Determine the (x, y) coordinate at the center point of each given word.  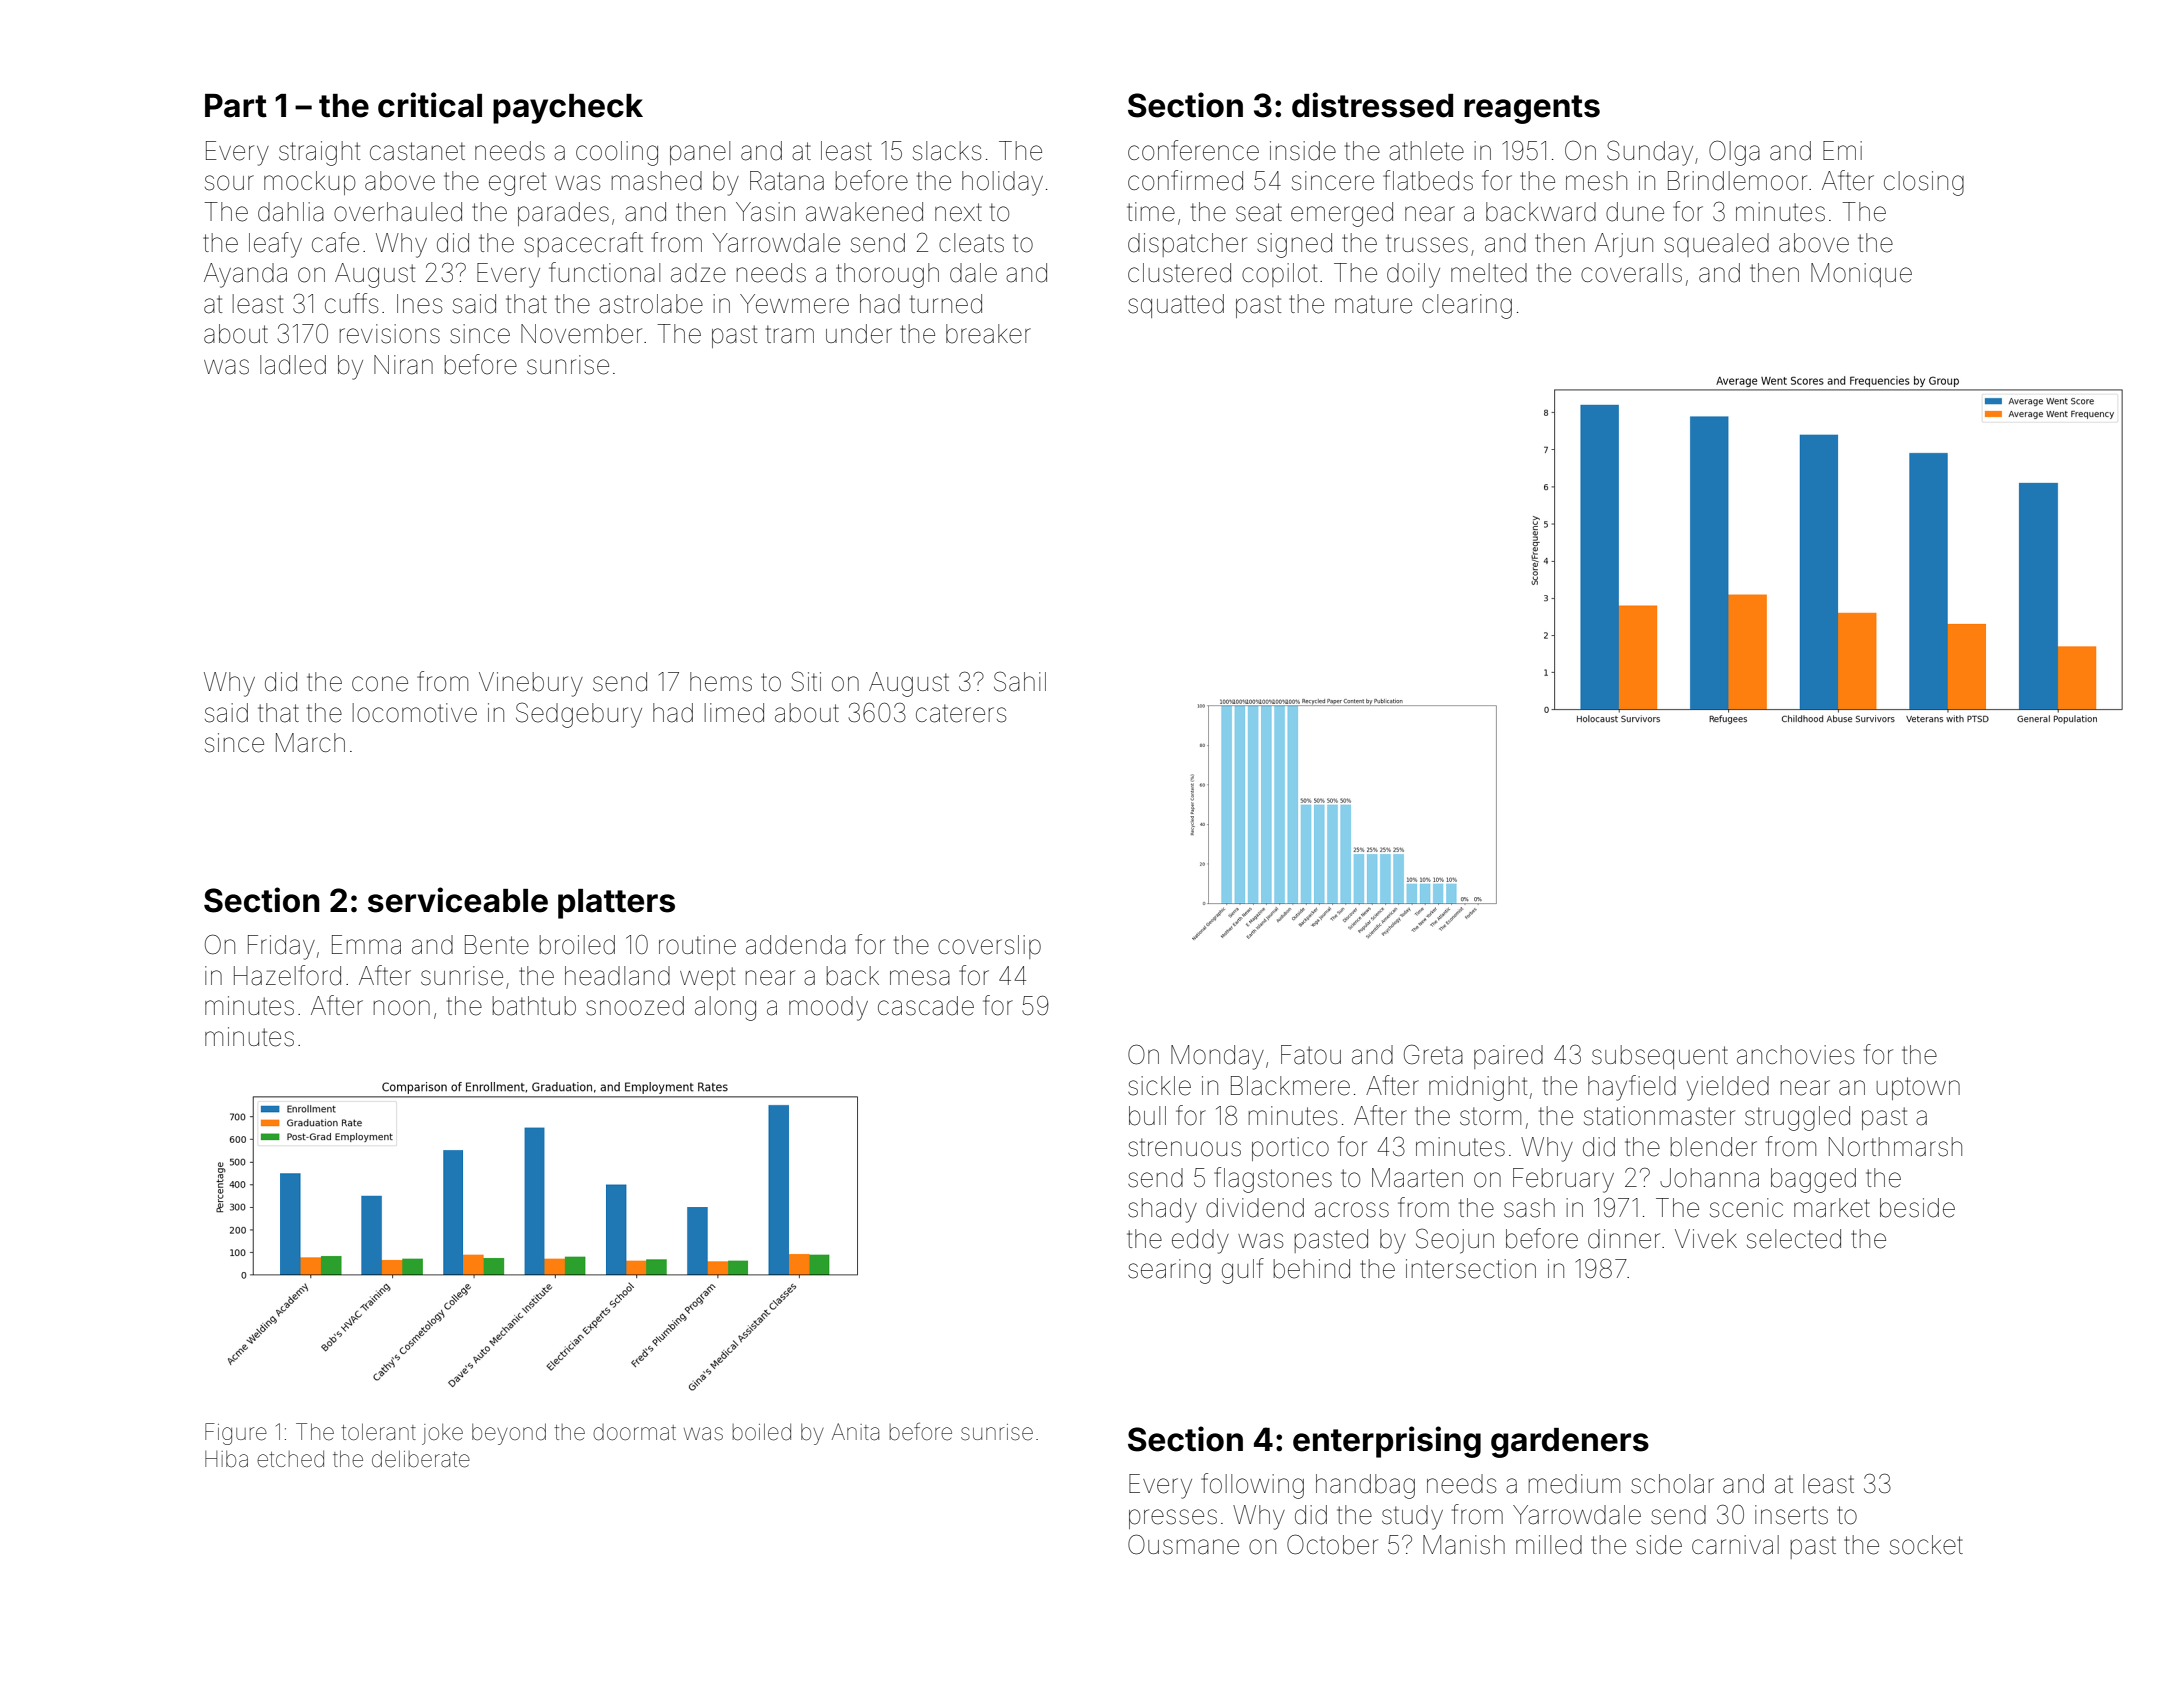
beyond (509, 1434)
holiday (1002, 183)
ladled (293, 365)
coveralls (1631, 273)
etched (290, 1459)
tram (790, 334)
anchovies (1795, 1055)
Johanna (1709, 1178)
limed (734, 713)
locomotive (415, 713)
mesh (1596, 181)
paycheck (568, 109)
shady (1162, 1210)
